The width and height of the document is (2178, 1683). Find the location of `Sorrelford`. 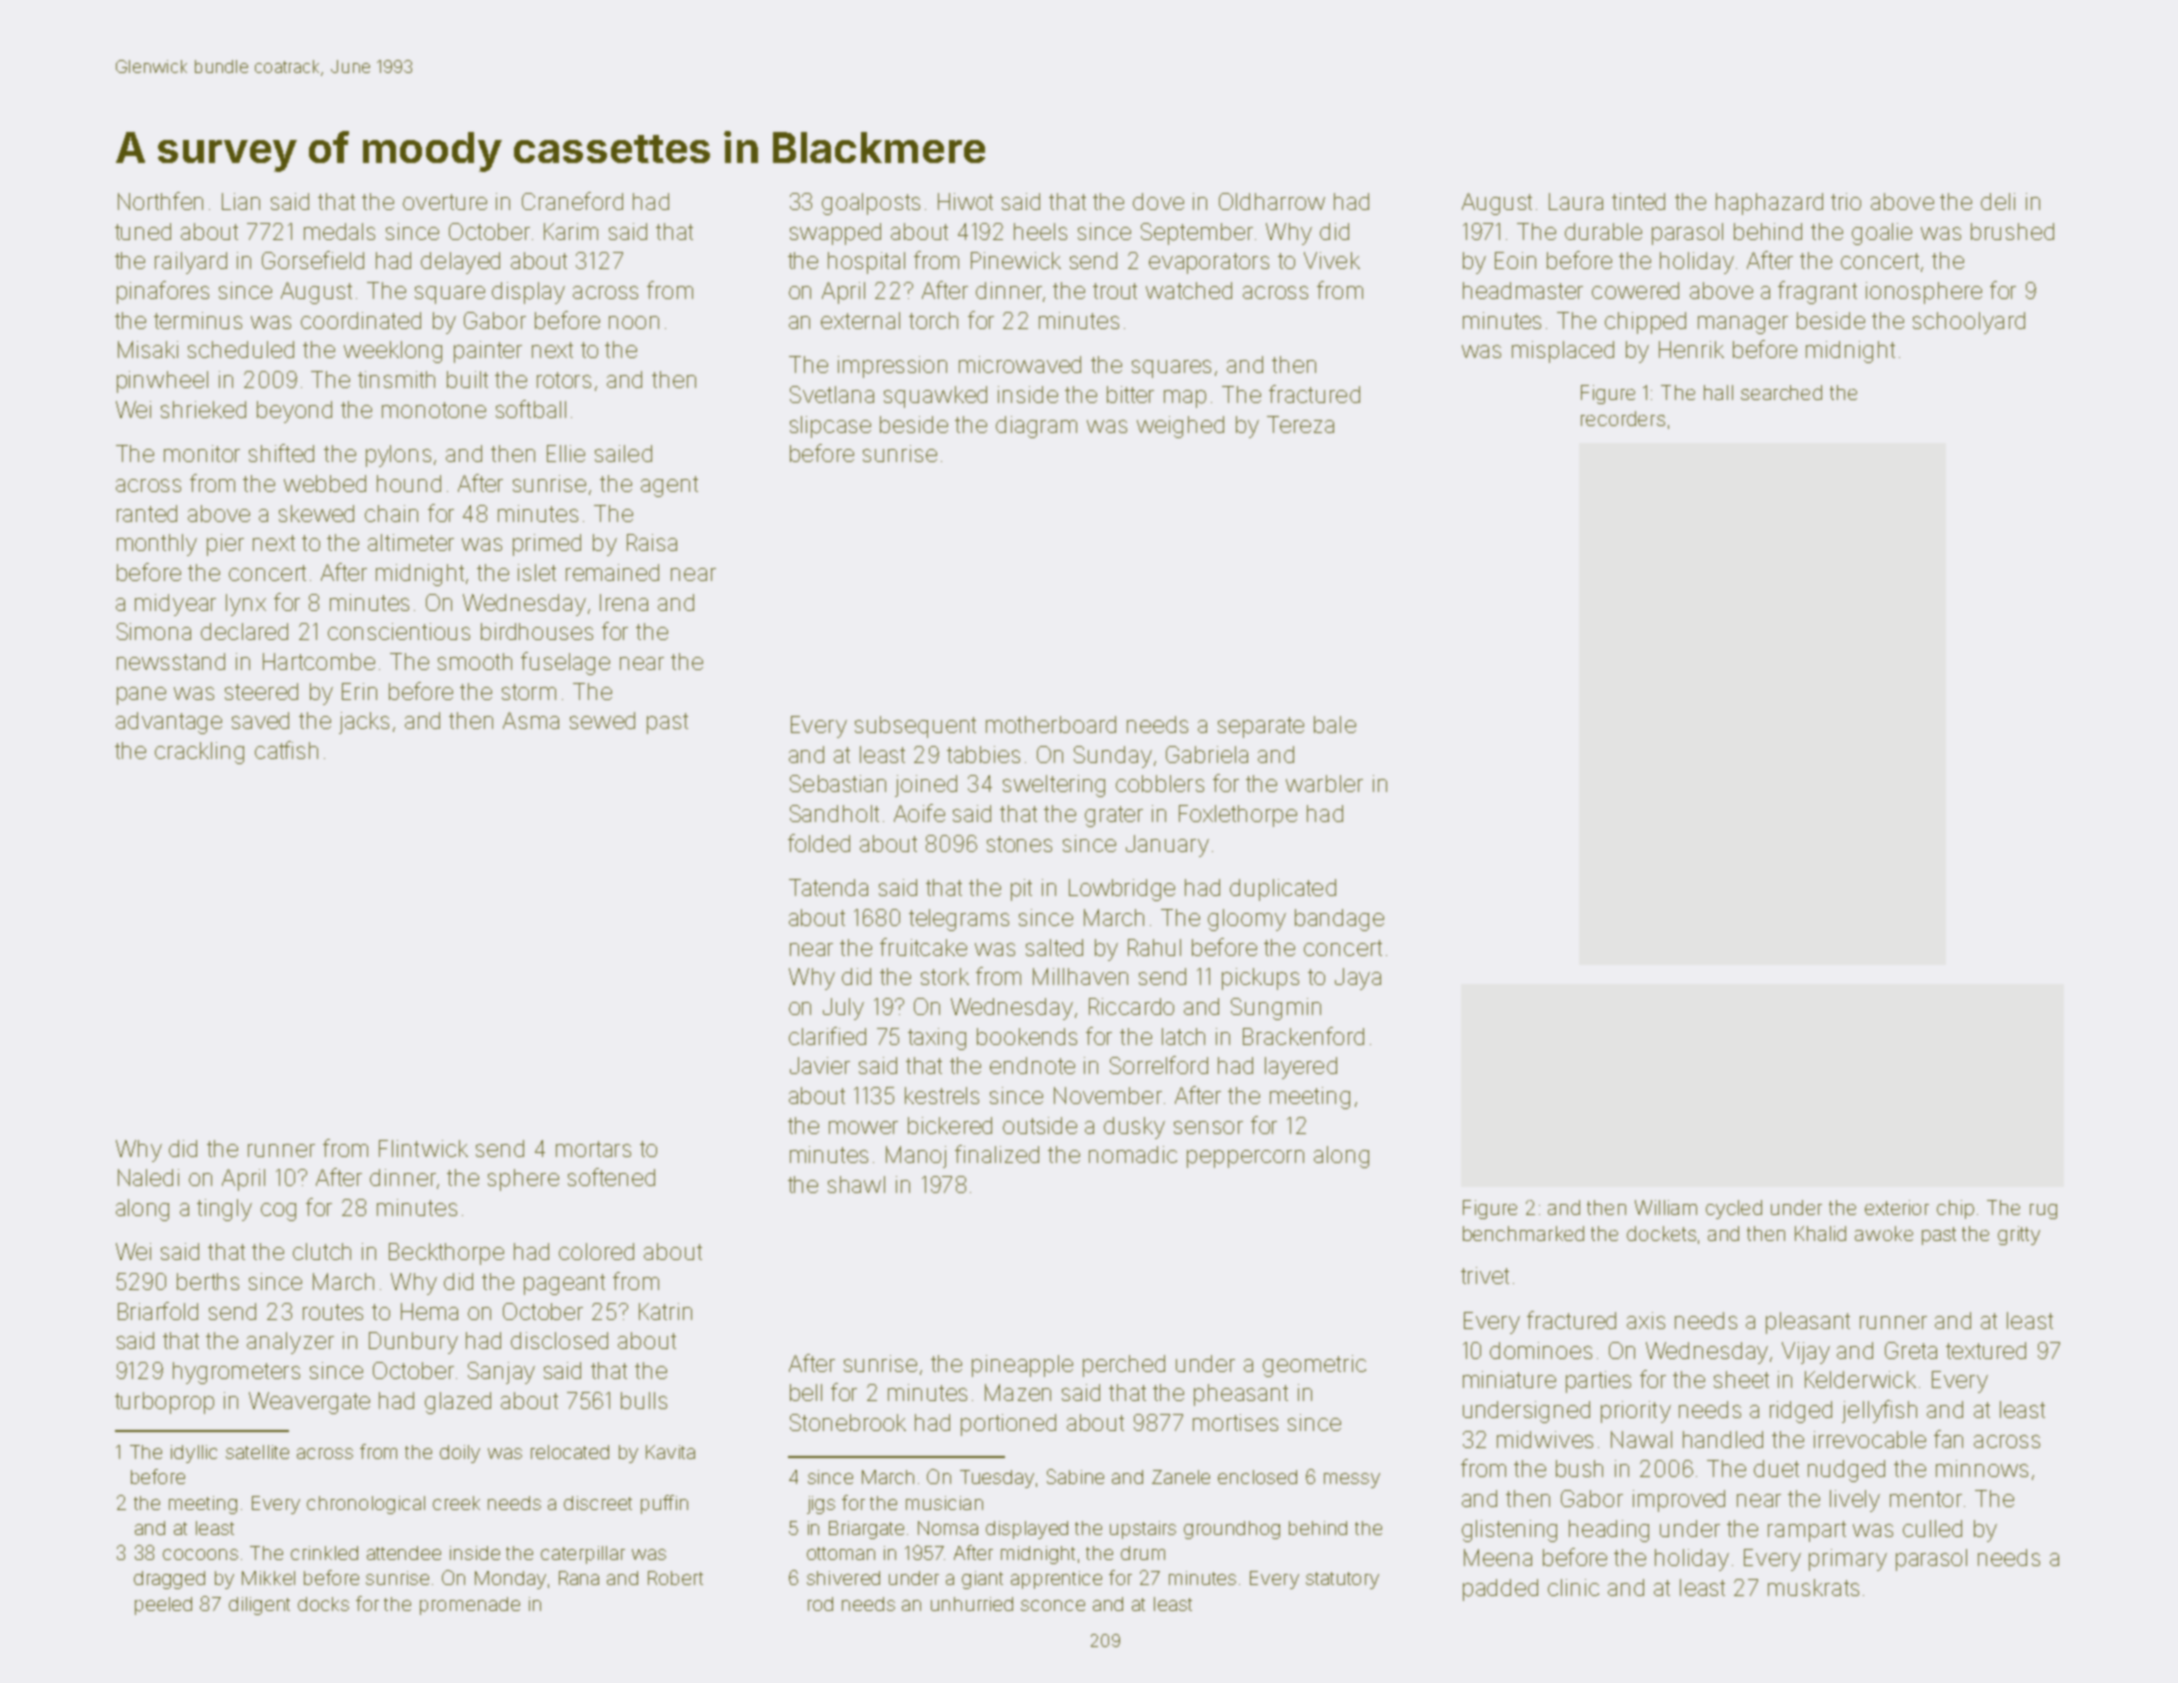

Sorrelford is located at coordinates (1159, 1065).
